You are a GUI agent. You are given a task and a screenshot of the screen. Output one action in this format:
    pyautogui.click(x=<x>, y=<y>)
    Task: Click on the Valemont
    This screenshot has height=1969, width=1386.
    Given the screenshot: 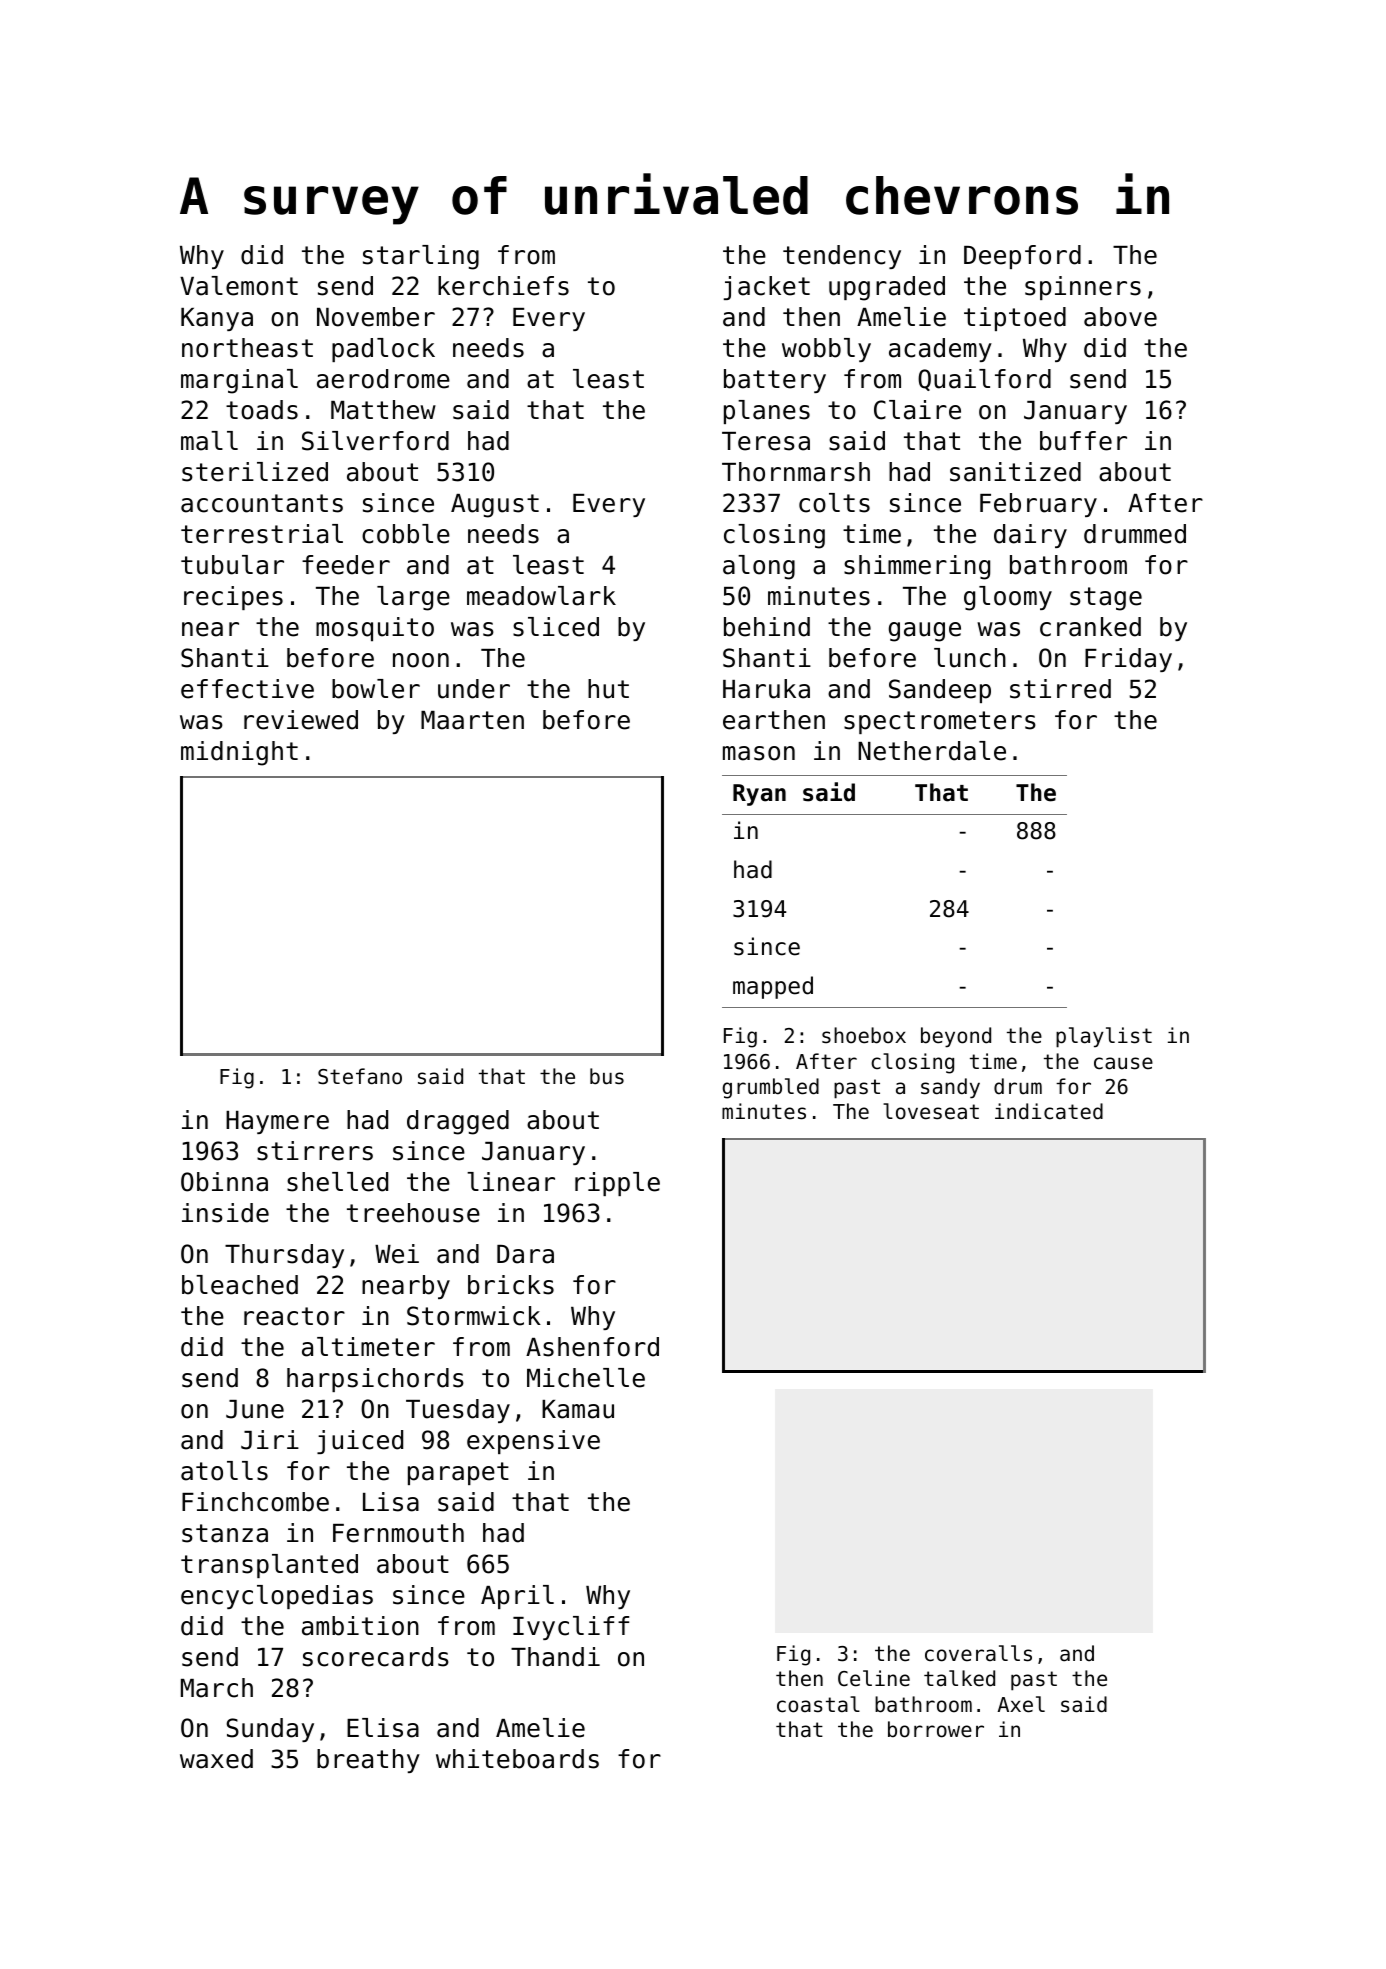 What is the action you would take?
    pyautogui.click(x=239, y=286)
